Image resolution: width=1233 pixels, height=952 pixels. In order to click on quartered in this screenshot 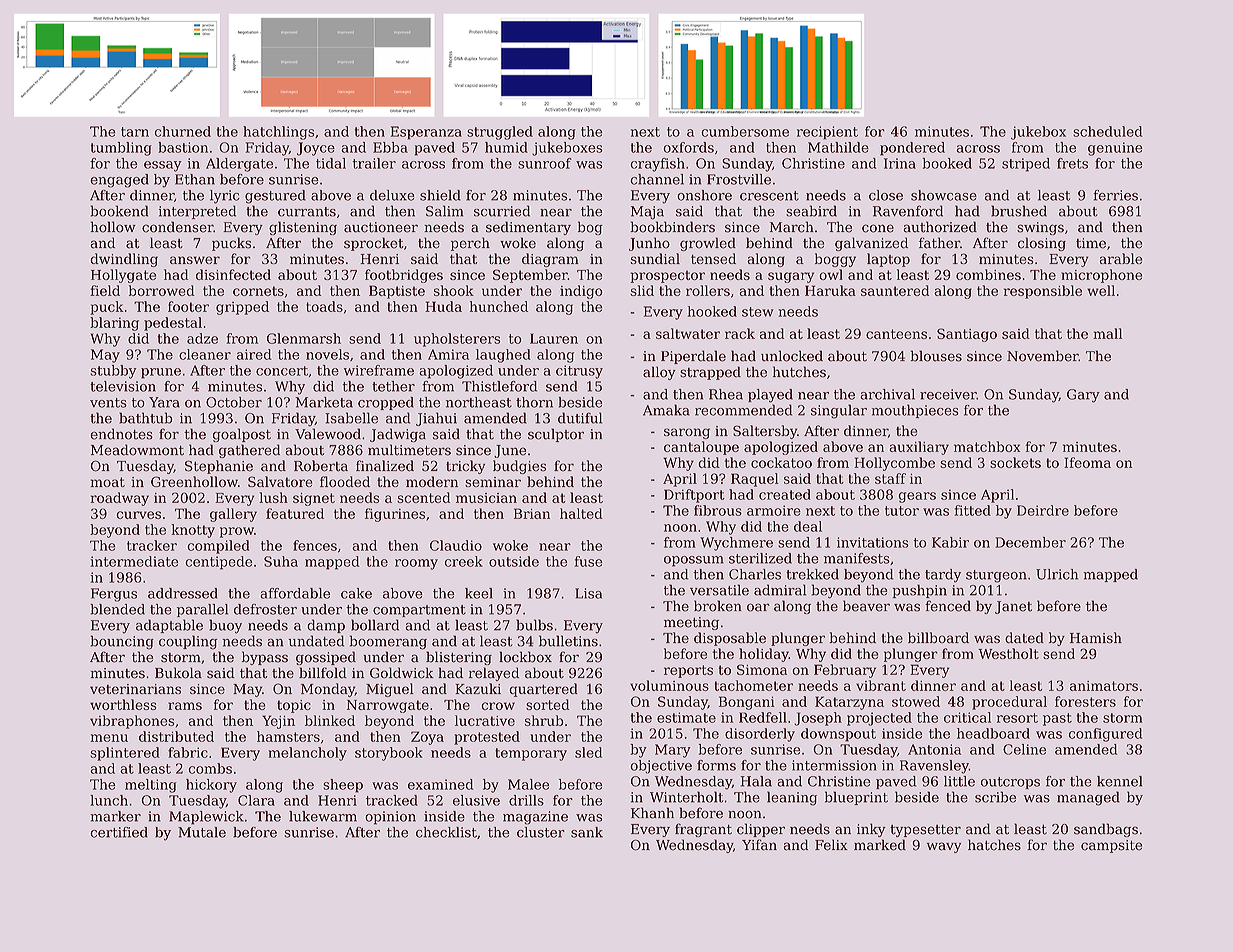, I will do `click(543, 690)`.
